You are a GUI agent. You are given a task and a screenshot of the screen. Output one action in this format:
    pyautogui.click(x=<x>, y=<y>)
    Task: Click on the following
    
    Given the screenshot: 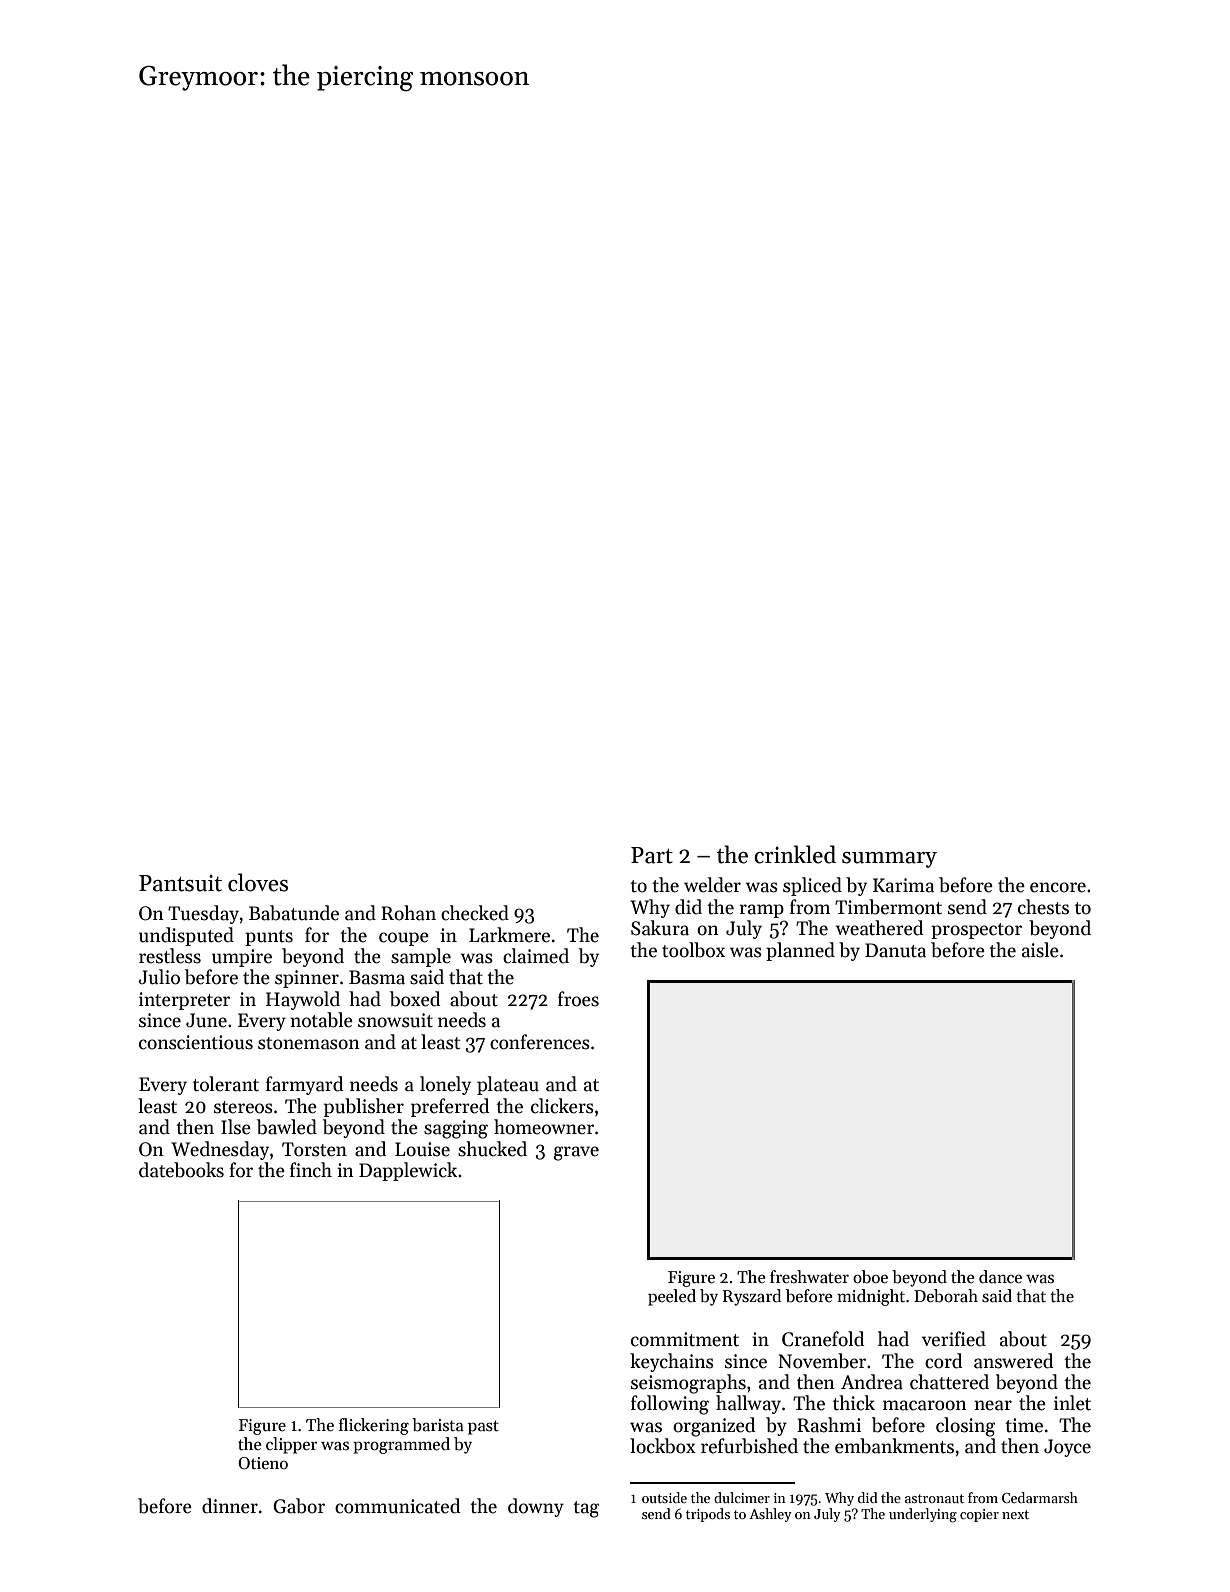 What is the action you would take?
    pyautogui.click(x=670, y=1405)
